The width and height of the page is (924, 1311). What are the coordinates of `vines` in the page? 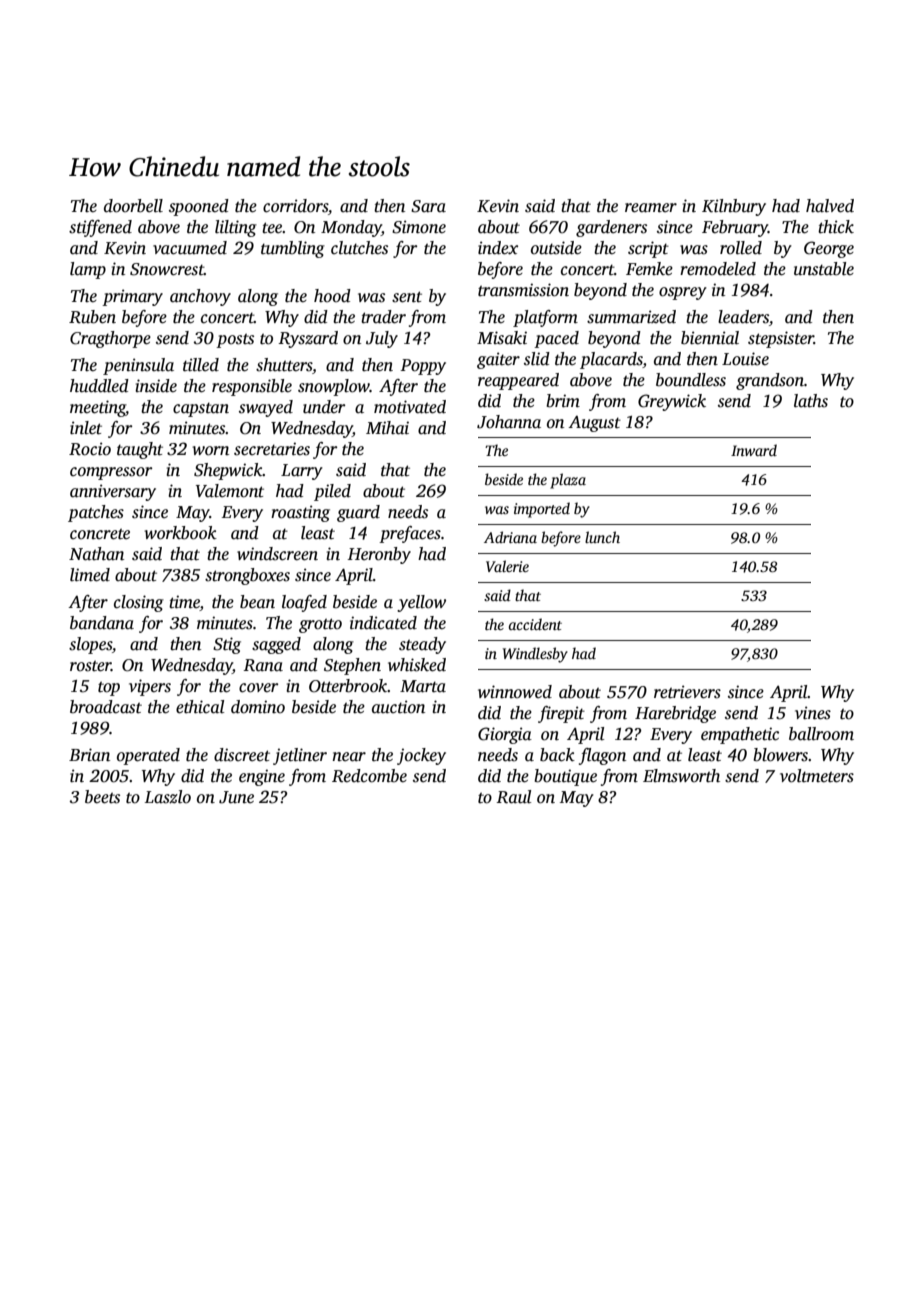 It's located at (813, 713).
